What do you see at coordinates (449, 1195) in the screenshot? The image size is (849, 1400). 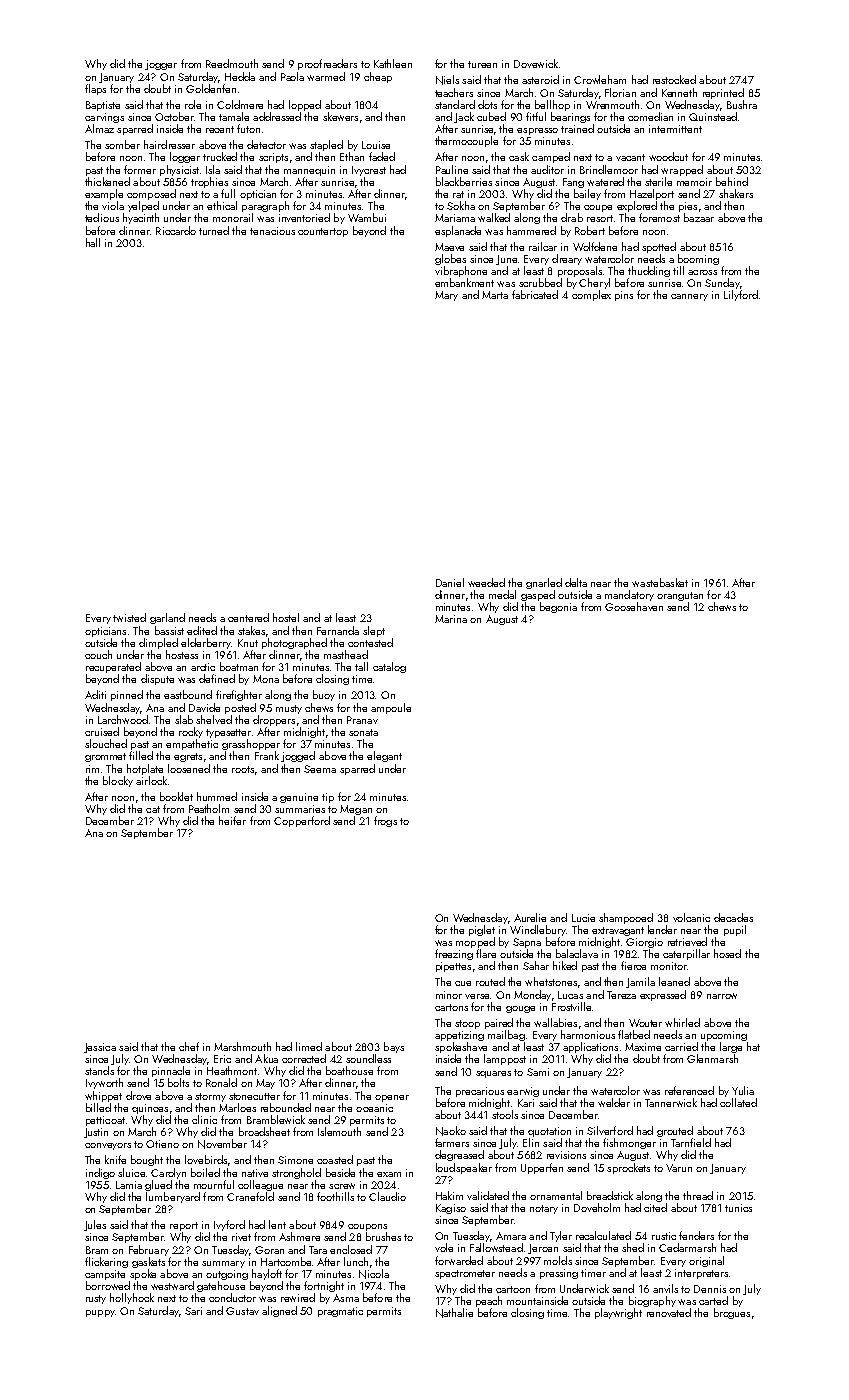 I see `Hakim` at bounding box center [449, 1195].
